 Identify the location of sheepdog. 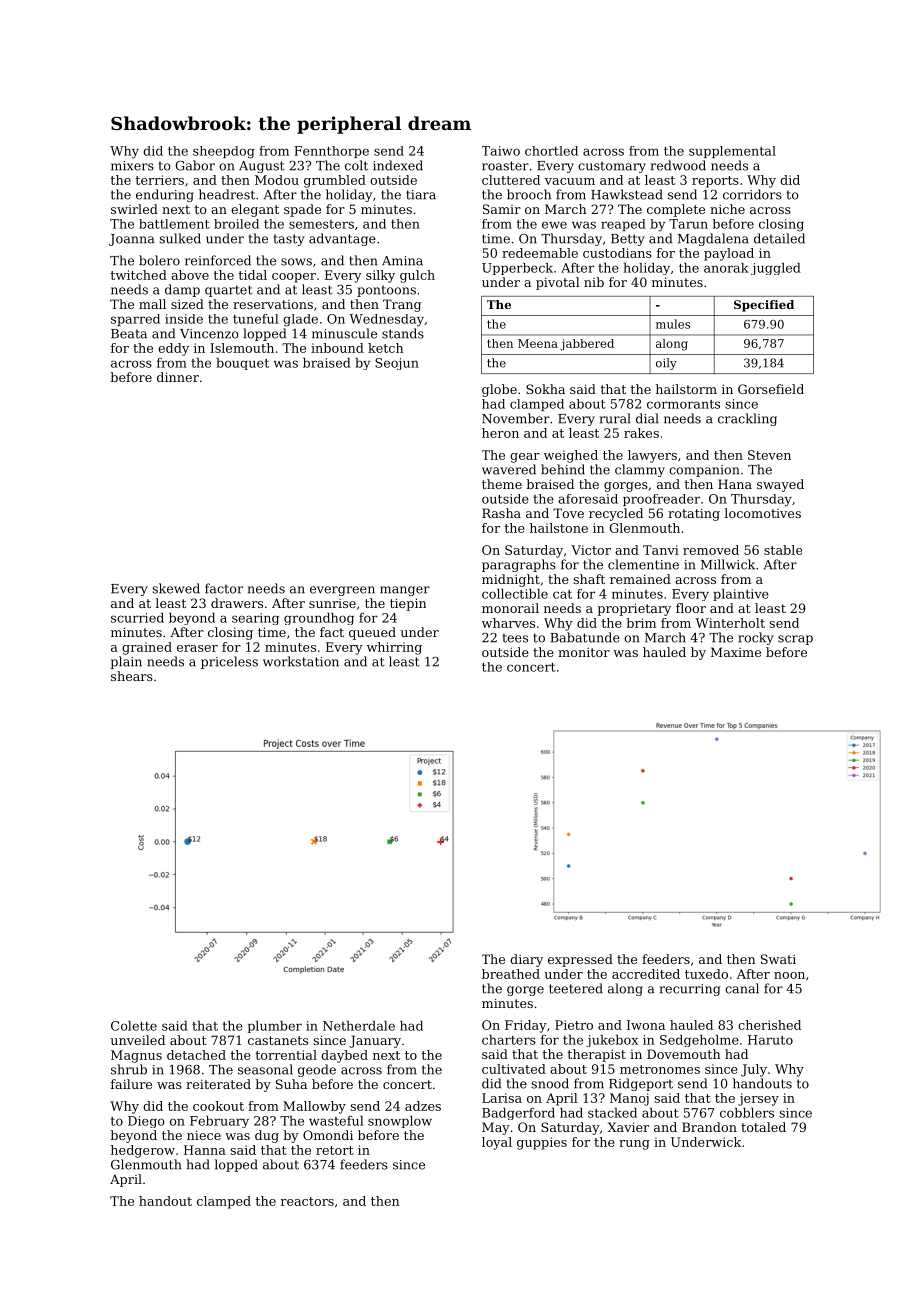
(224, 152).
